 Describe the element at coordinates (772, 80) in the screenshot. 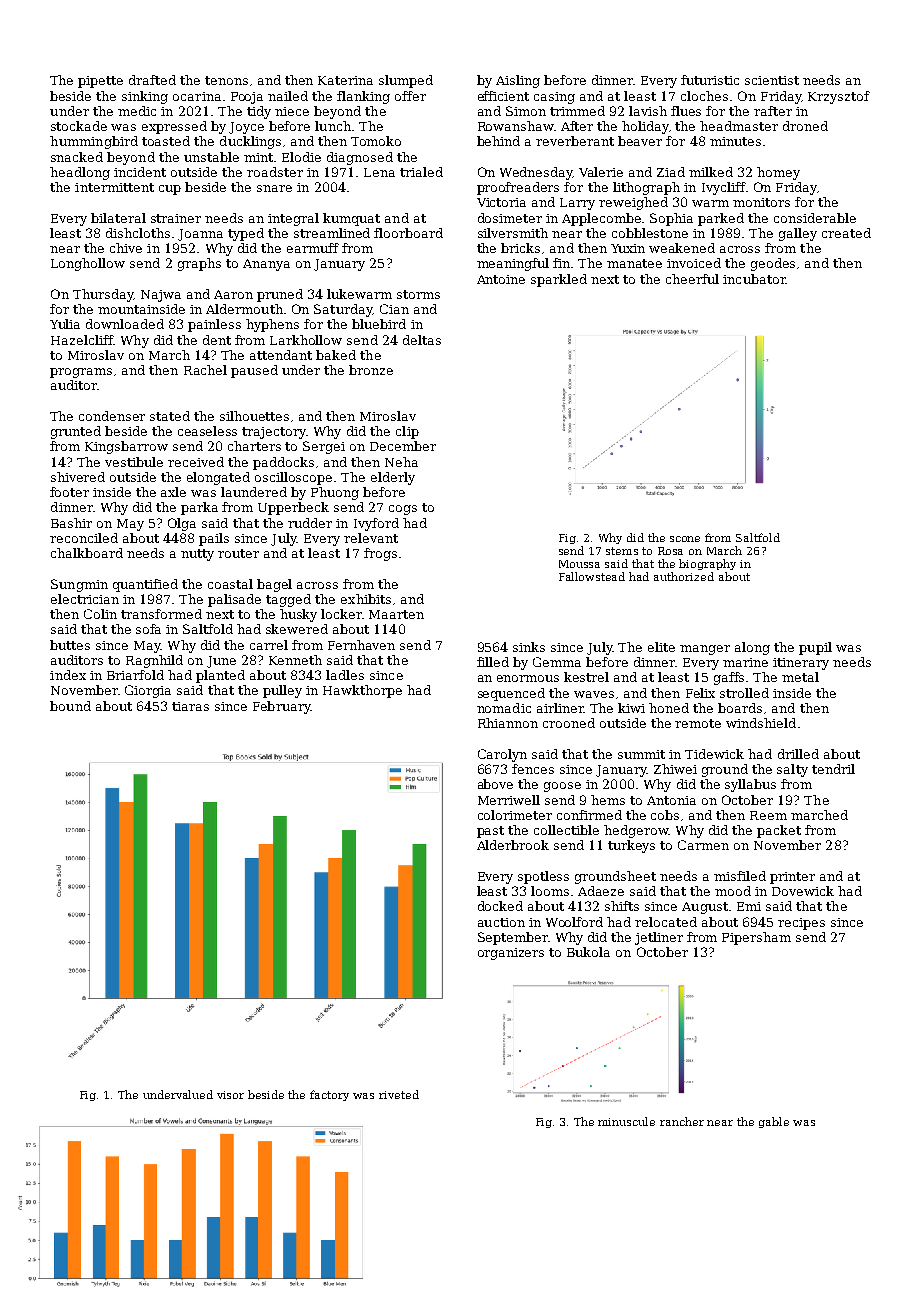

I see `scientist` at that location.
